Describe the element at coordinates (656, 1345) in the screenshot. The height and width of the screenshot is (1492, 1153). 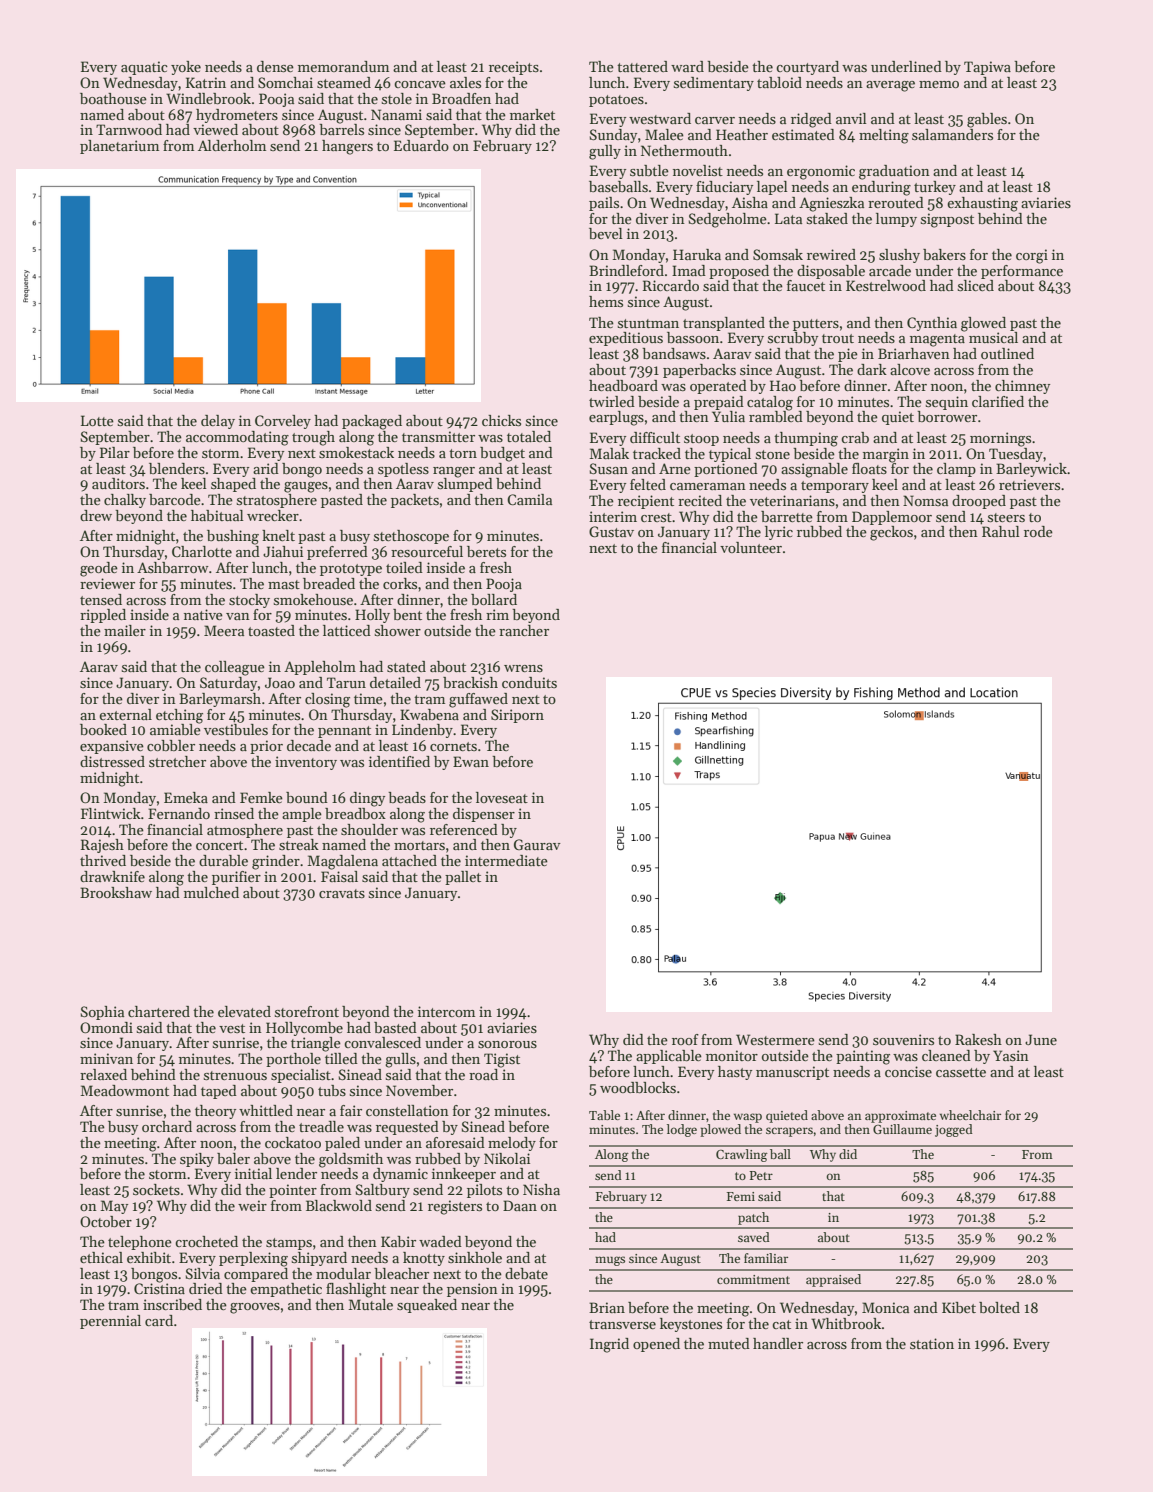
I see `opened` at that location.
